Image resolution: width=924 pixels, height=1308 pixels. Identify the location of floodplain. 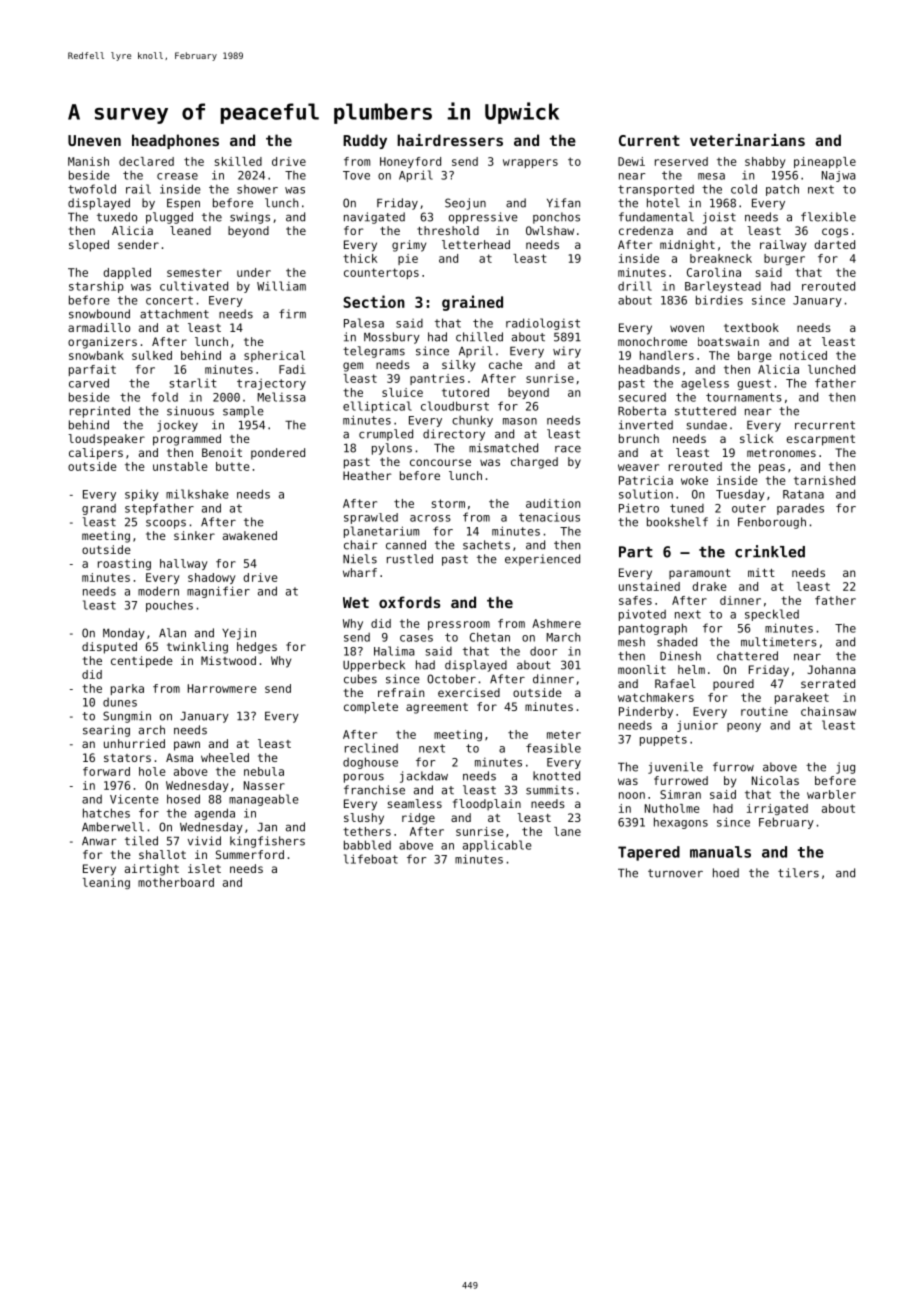
(487, 805).
